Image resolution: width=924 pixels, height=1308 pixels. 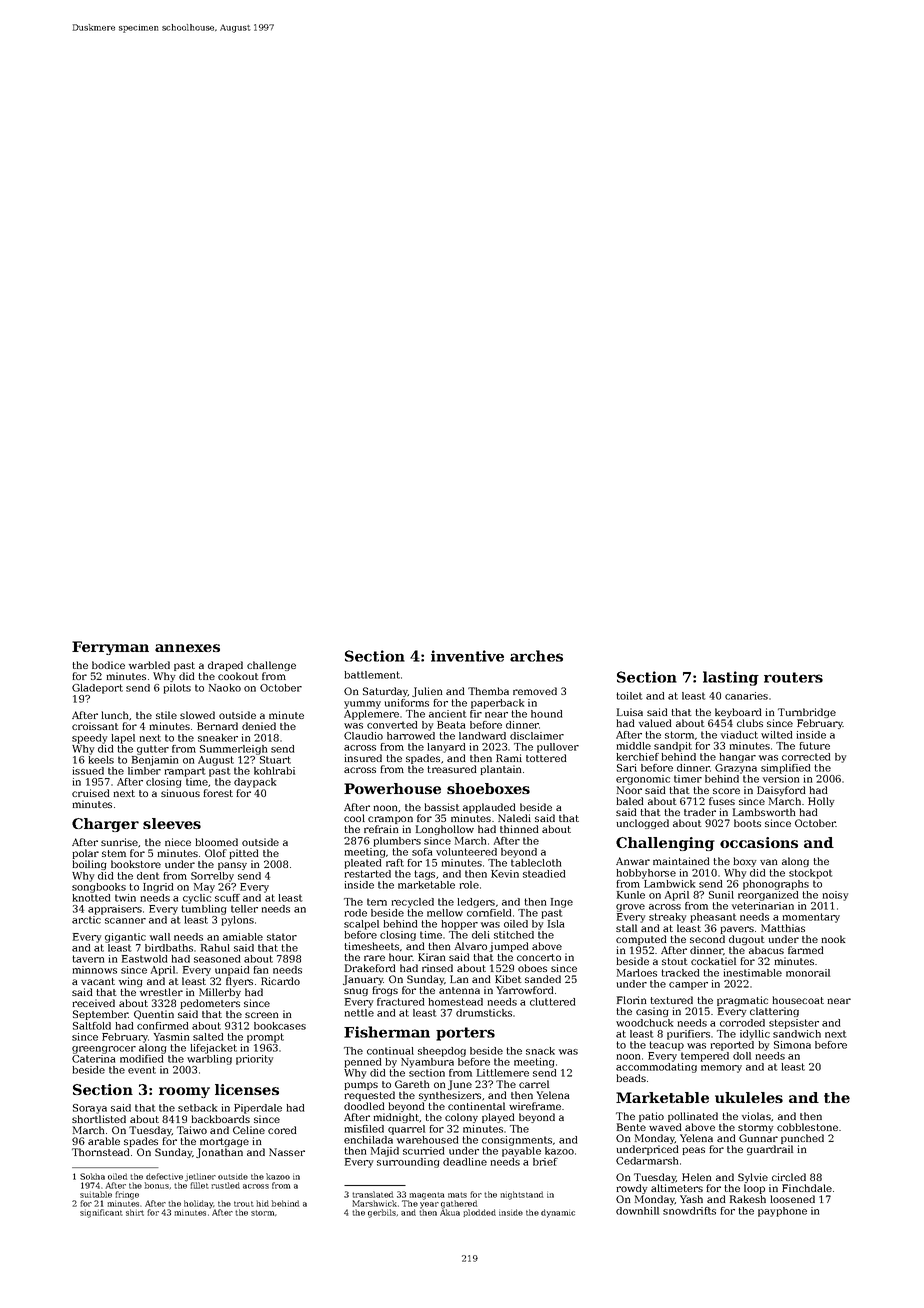 I want to click on version, so click(x=781, y=779).
